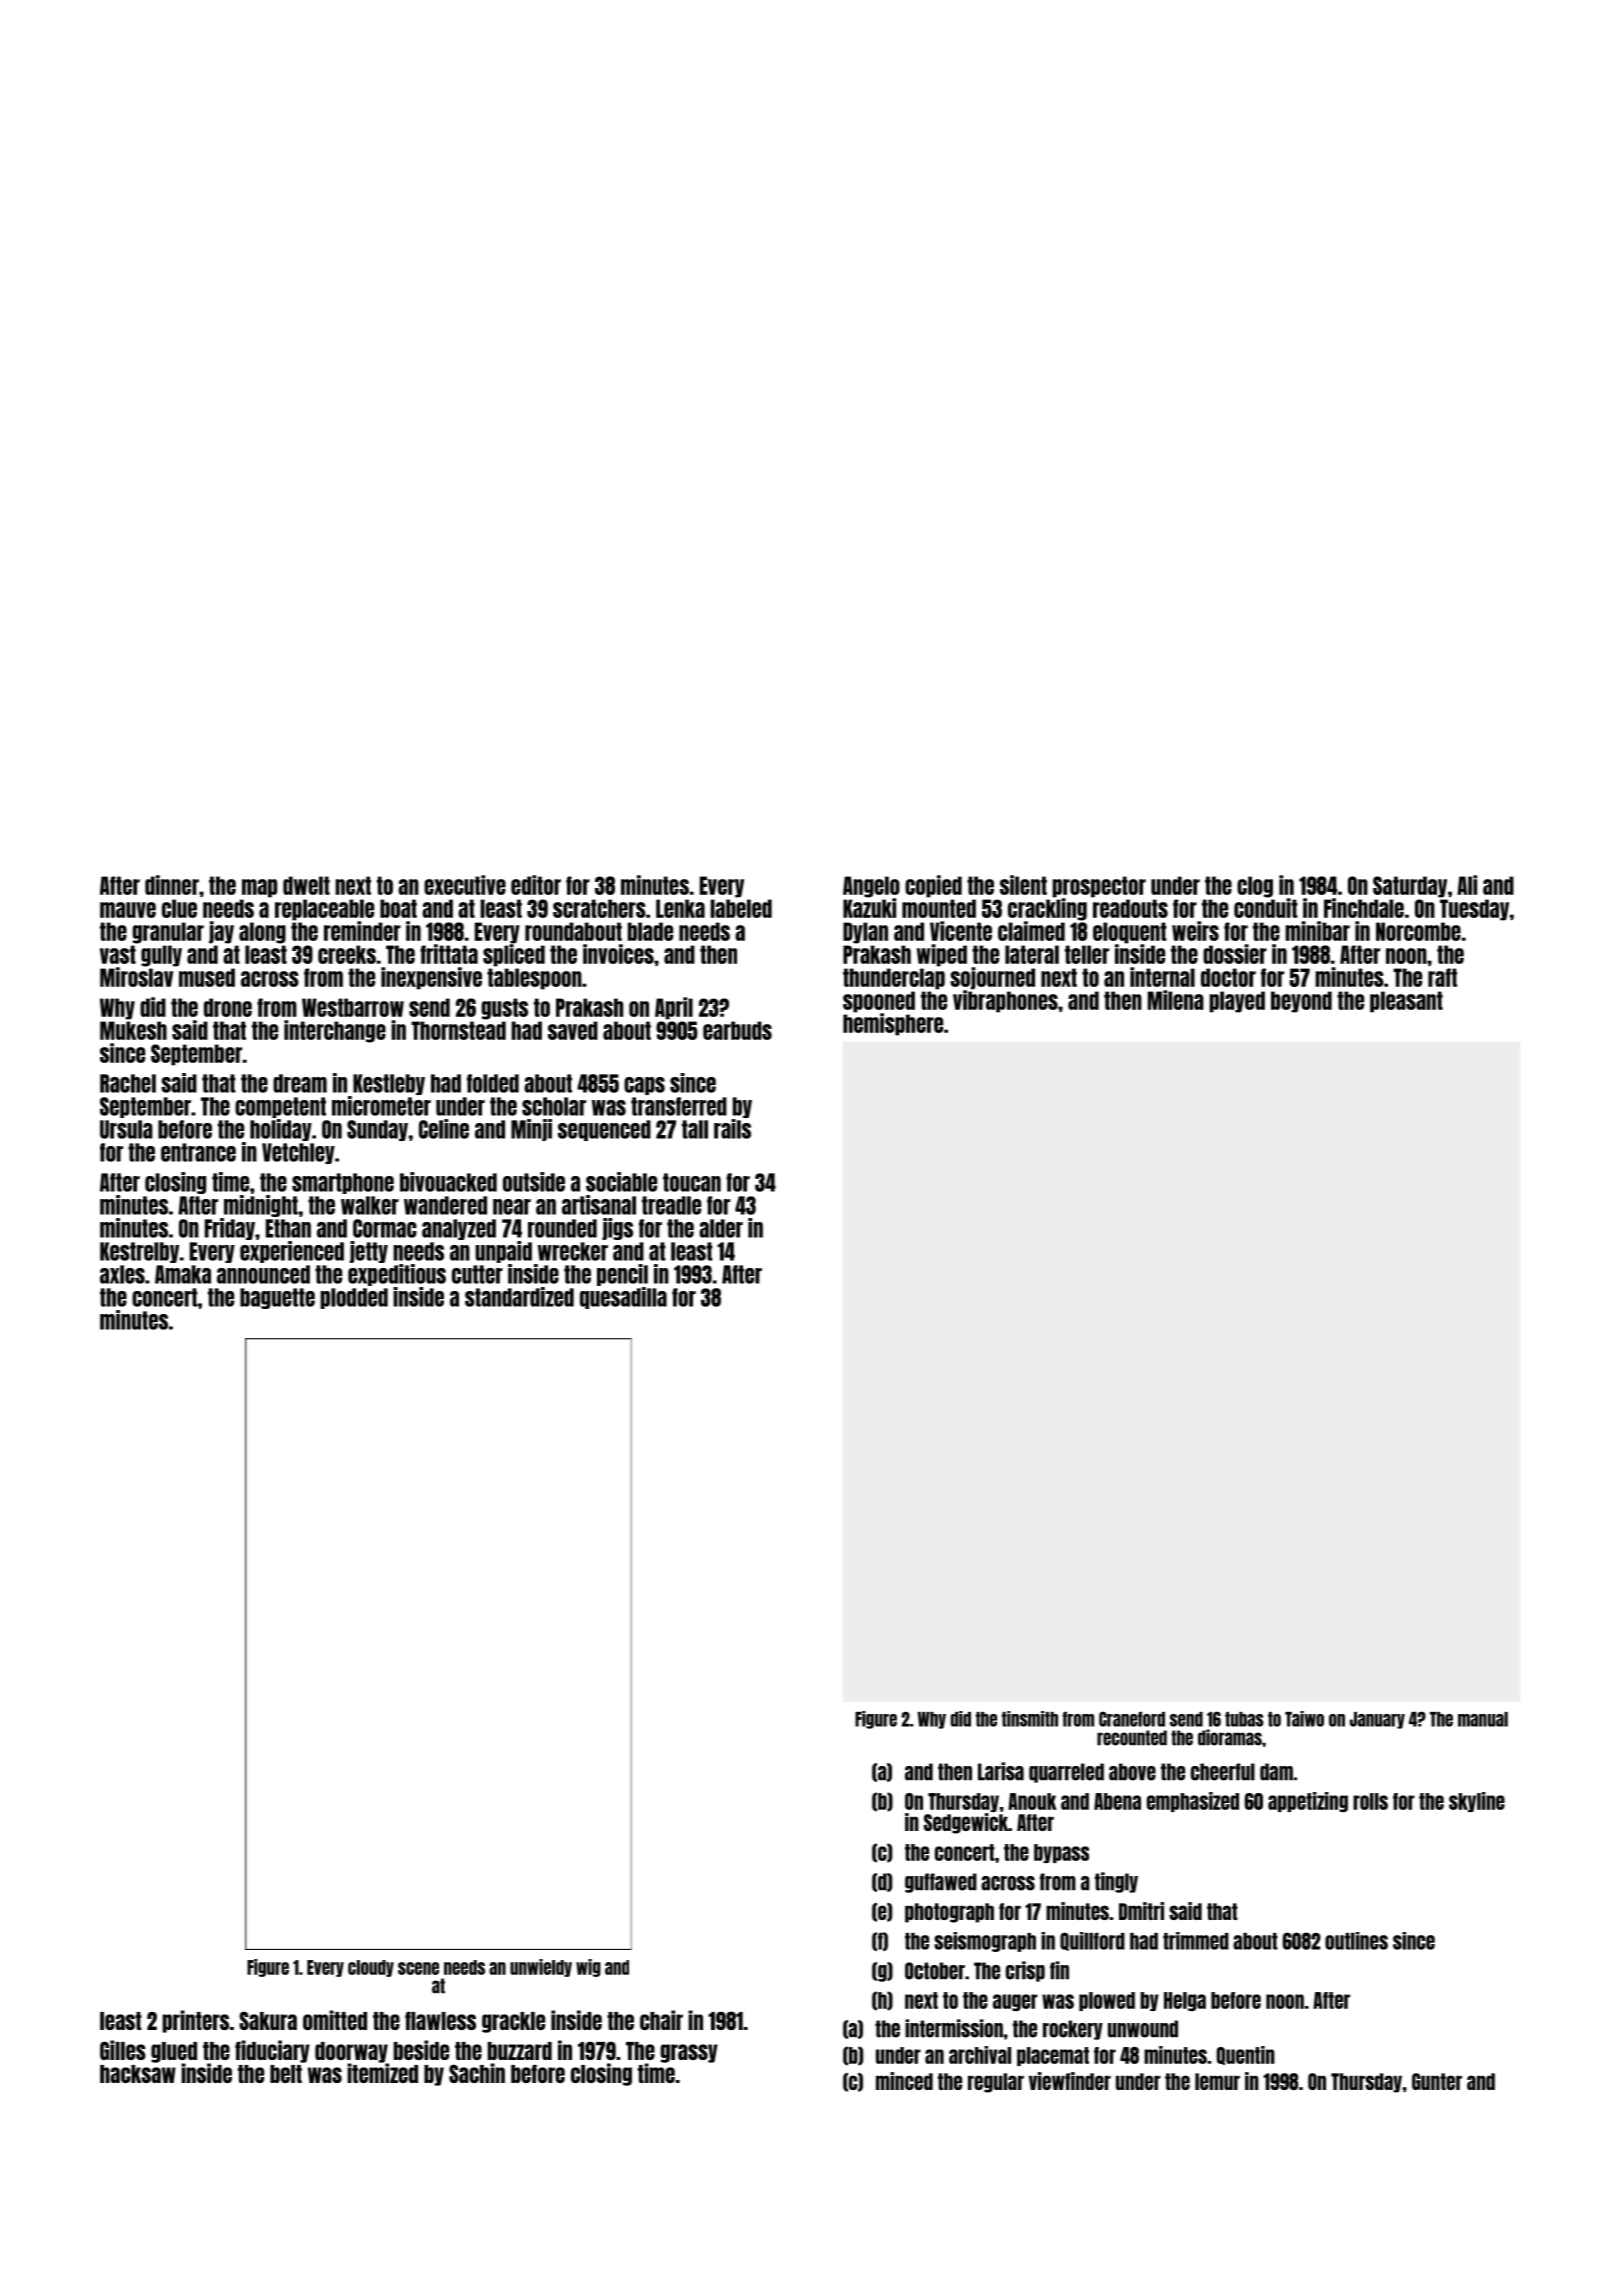 This screenshot has width=1620, height=2292. What do you see at coordinates (1255, 887) in the screenshot?
I see `clog` at bounding box center [1255, 887].
